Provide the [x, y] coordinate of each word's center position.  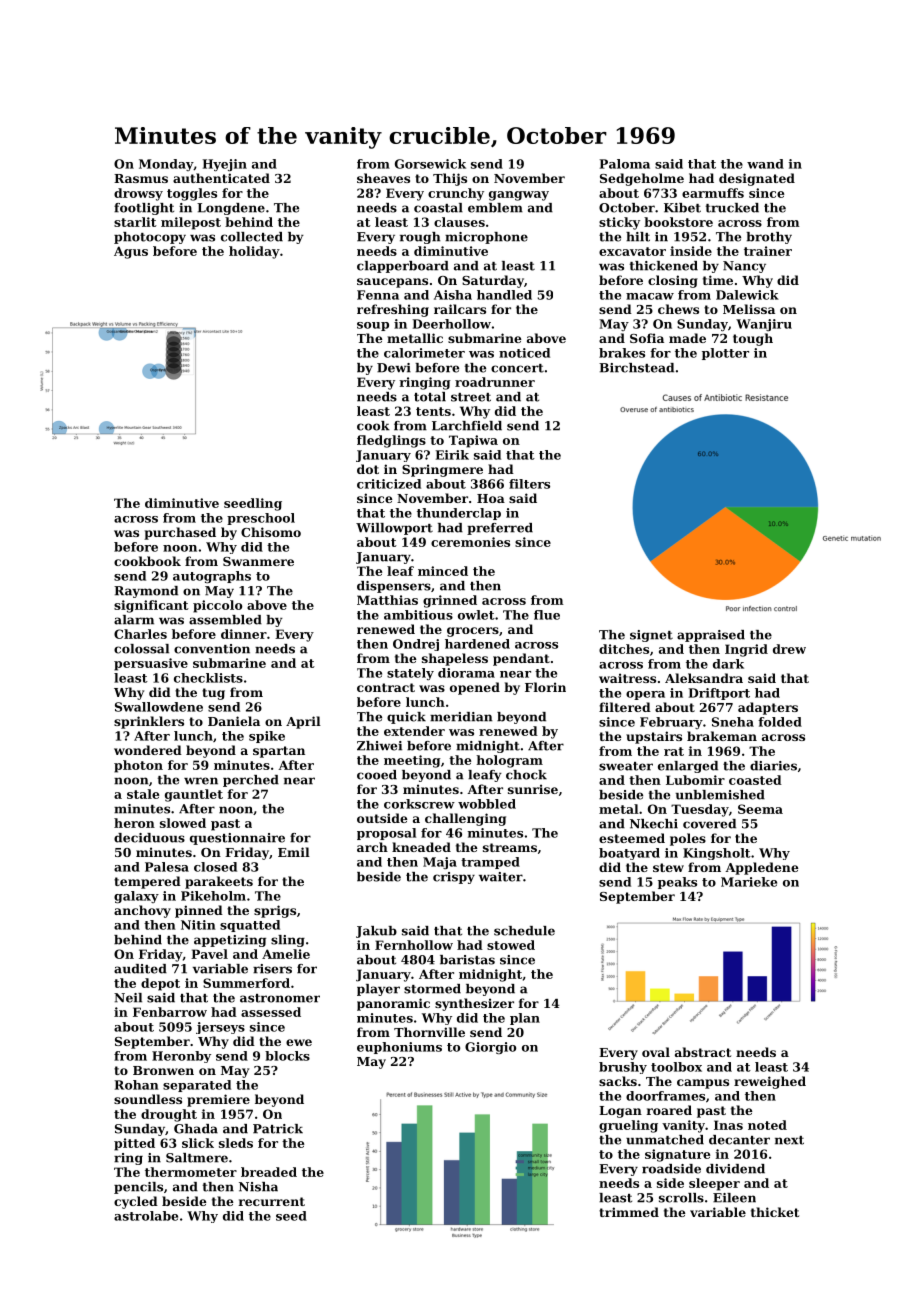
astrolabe [146, 1216]
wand [765, 164]
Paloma [625, 164]
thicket [775, 1212]
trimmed [629, 1212]
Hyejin [225, 165]
